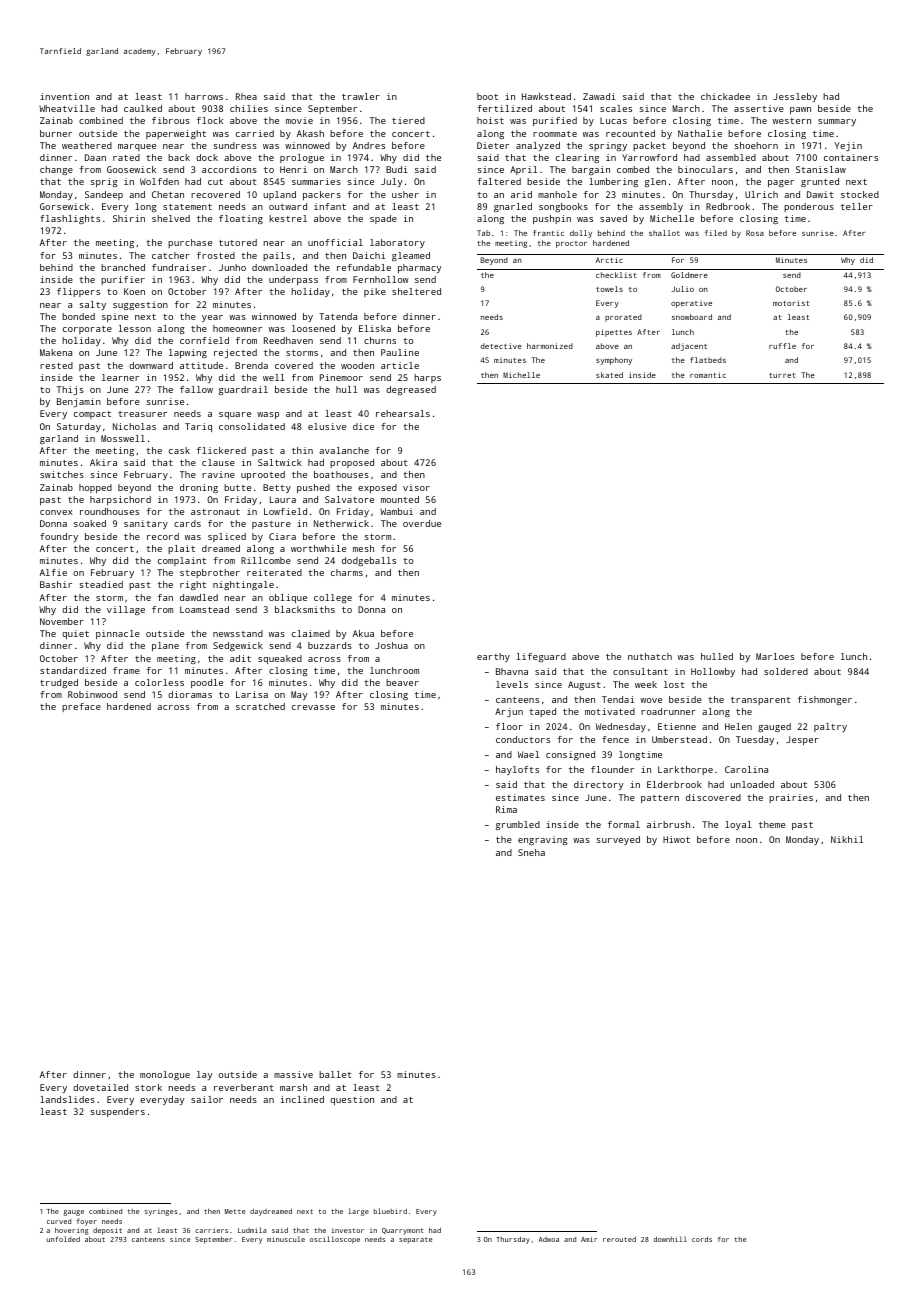 The width and height of the page is (924, 1308). What do you see at coordinates (791, 303) in the page?
I see `motorist` at bounding box center [791, 303].
